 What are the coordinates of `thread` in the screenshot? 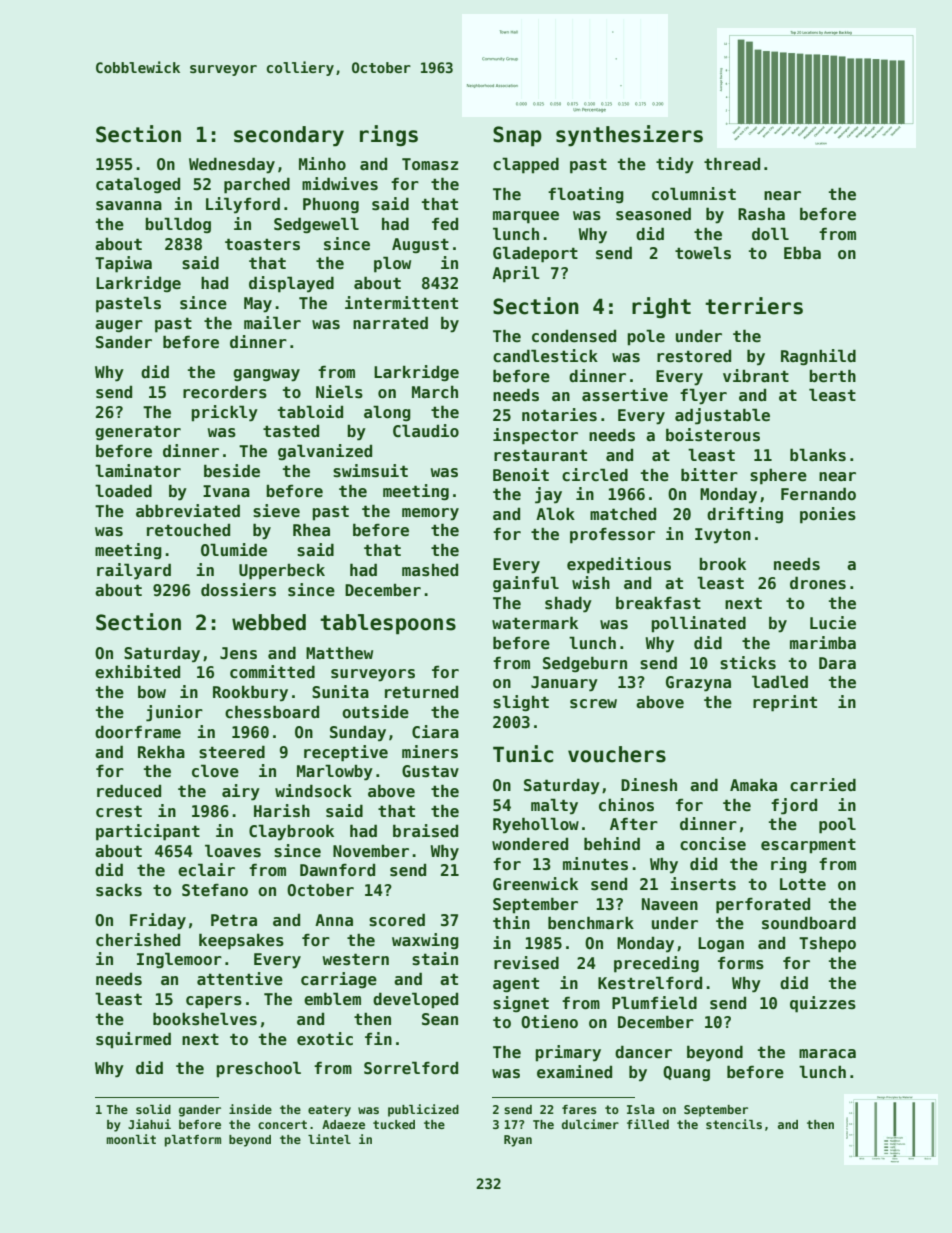 It's located at (732, 164).
